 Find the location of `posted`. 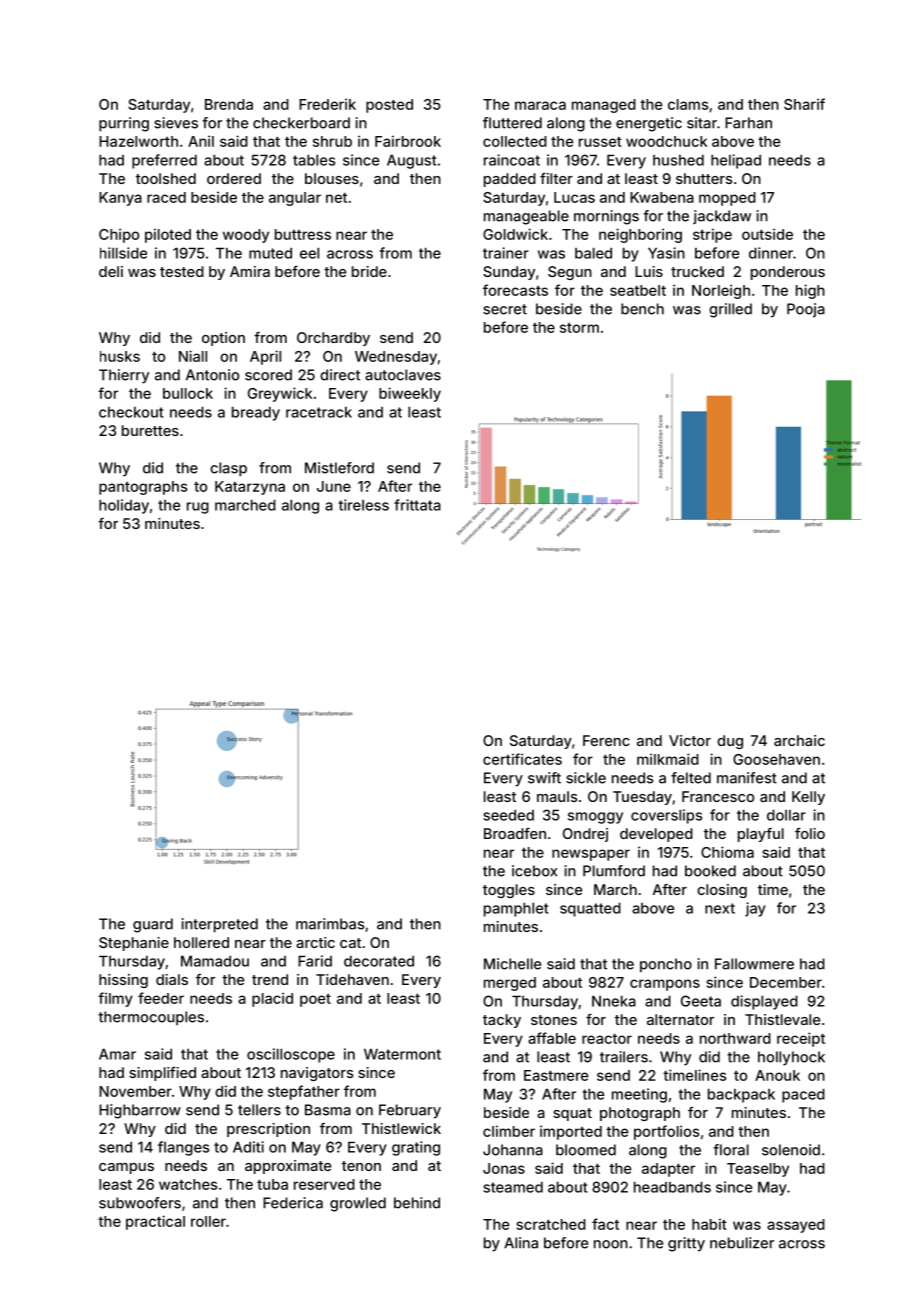

posted is located at coordinates (389, 106).
